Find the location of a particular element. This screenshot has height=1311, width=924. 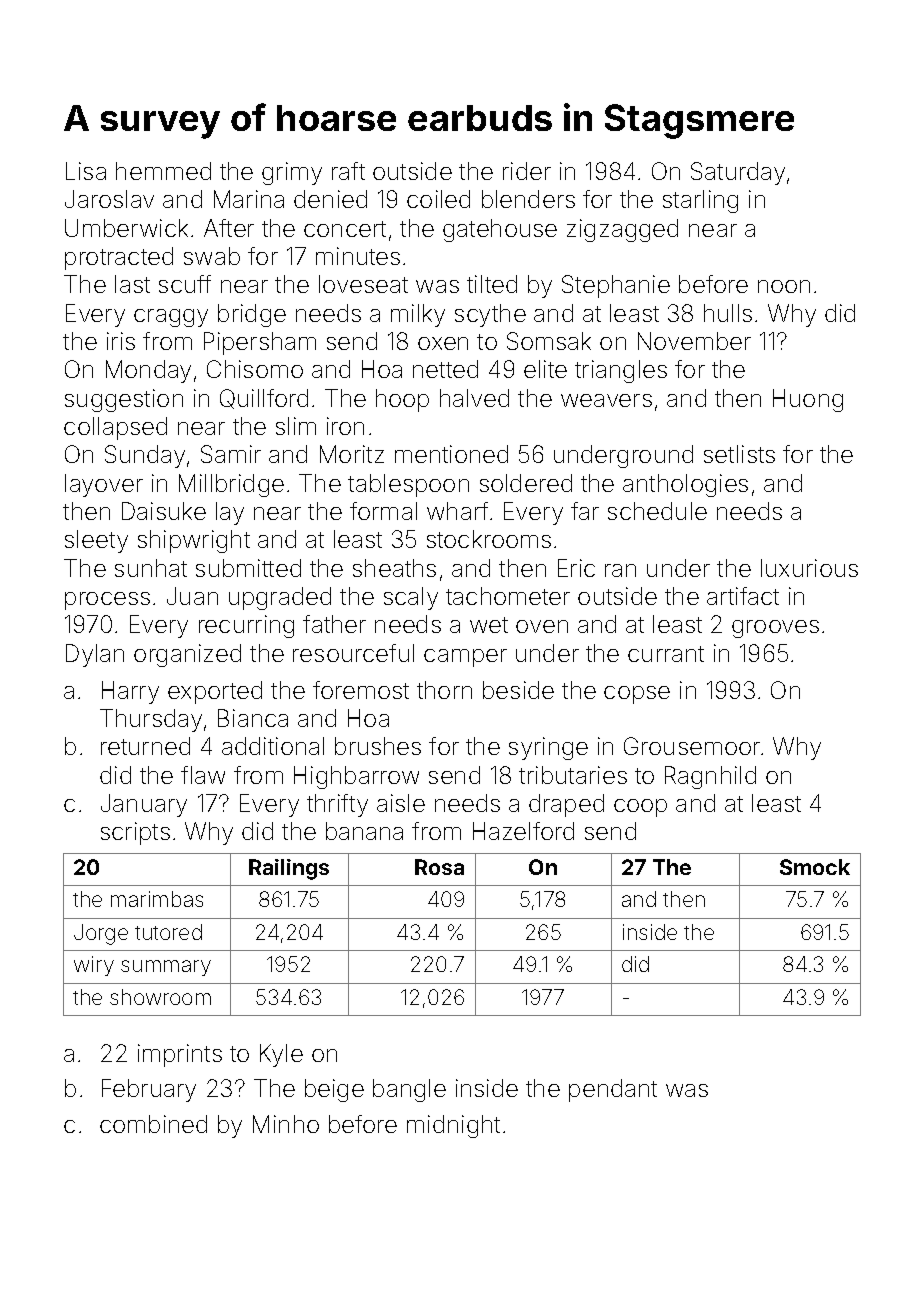

Smock is located at coordinates (815, 867).
